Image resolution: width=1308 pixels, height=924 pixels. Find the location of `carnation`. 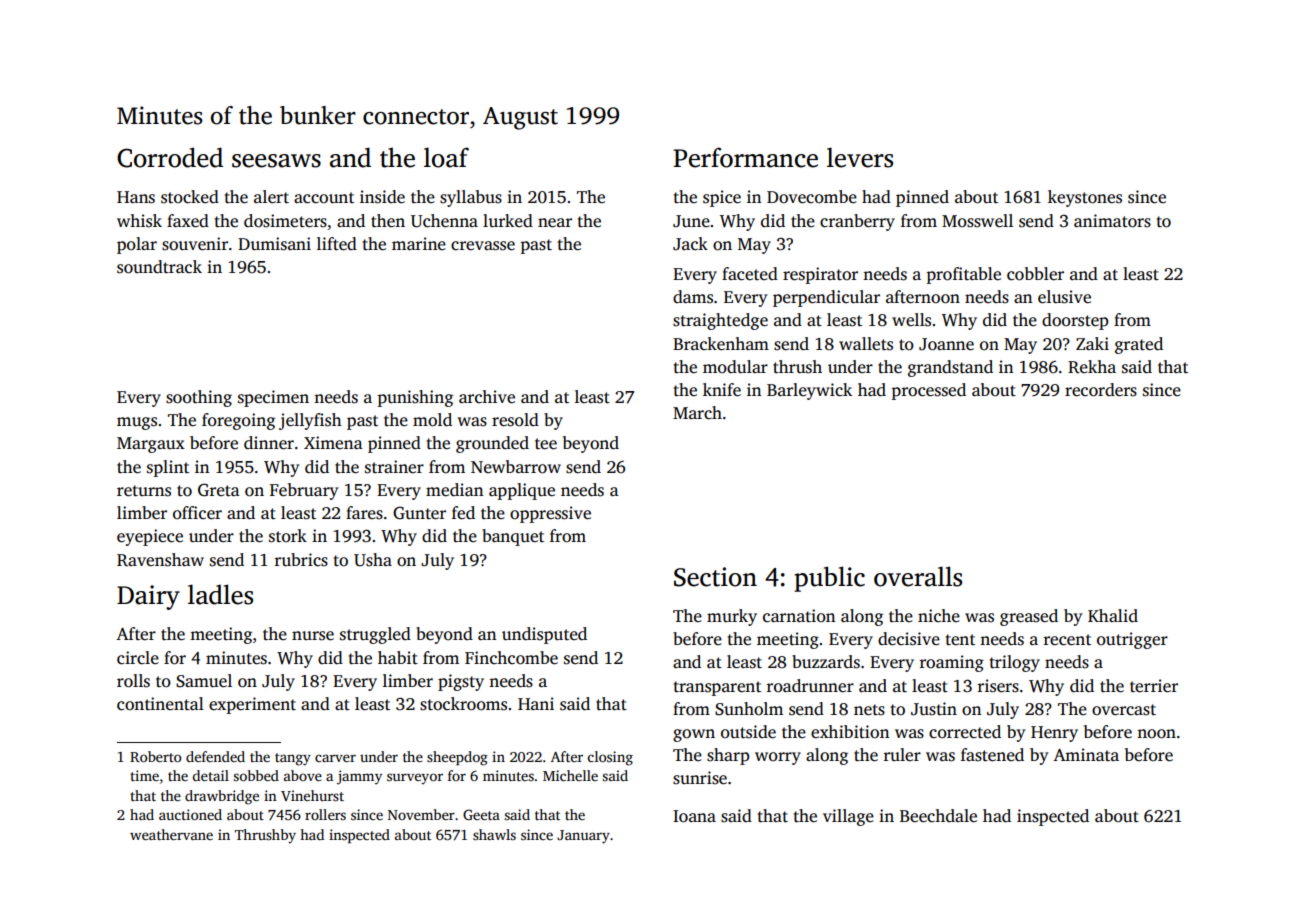

carnation is located at coordinates (799, 616).
